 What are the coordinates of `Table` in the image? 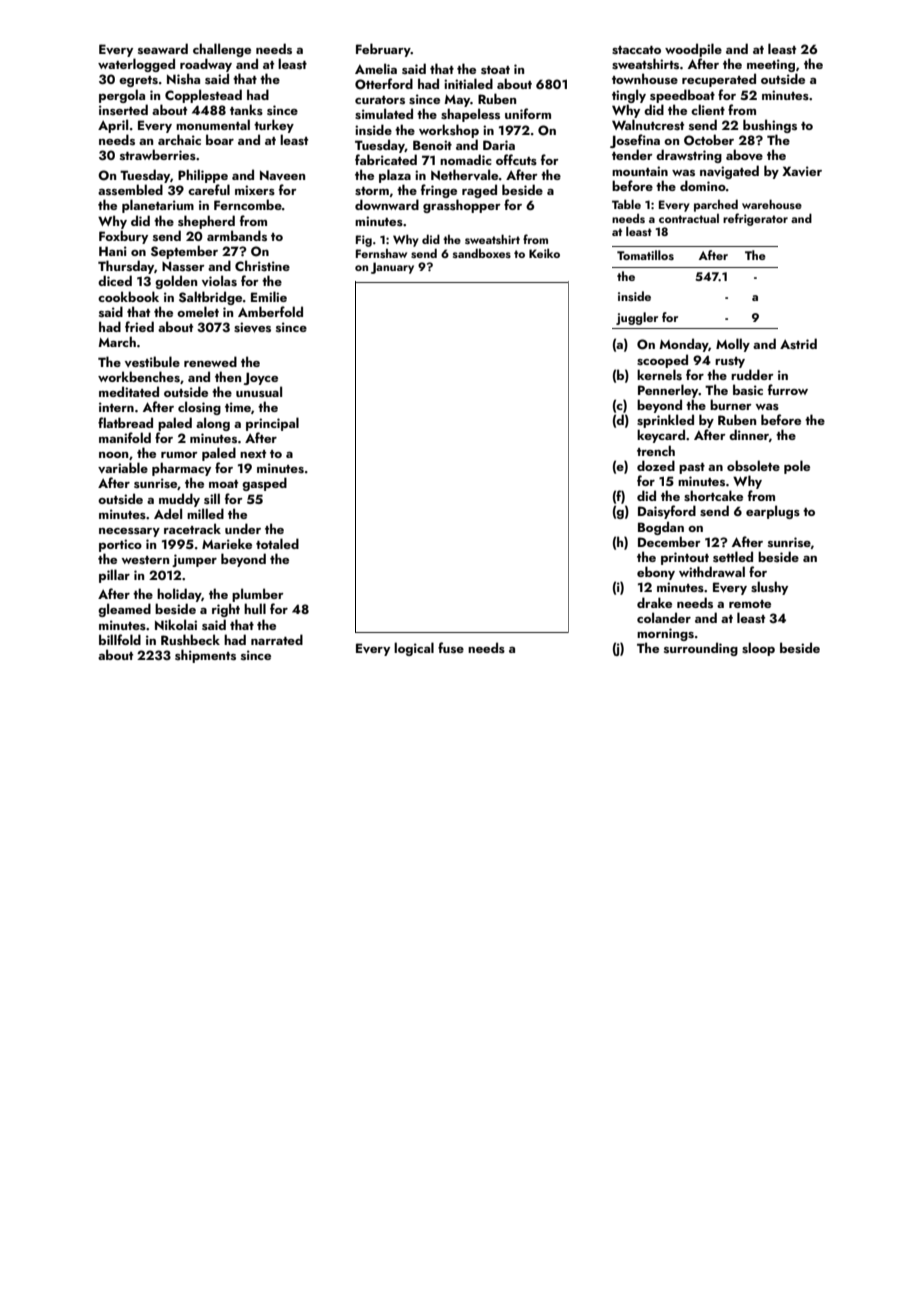 It's located at (626, 204).
